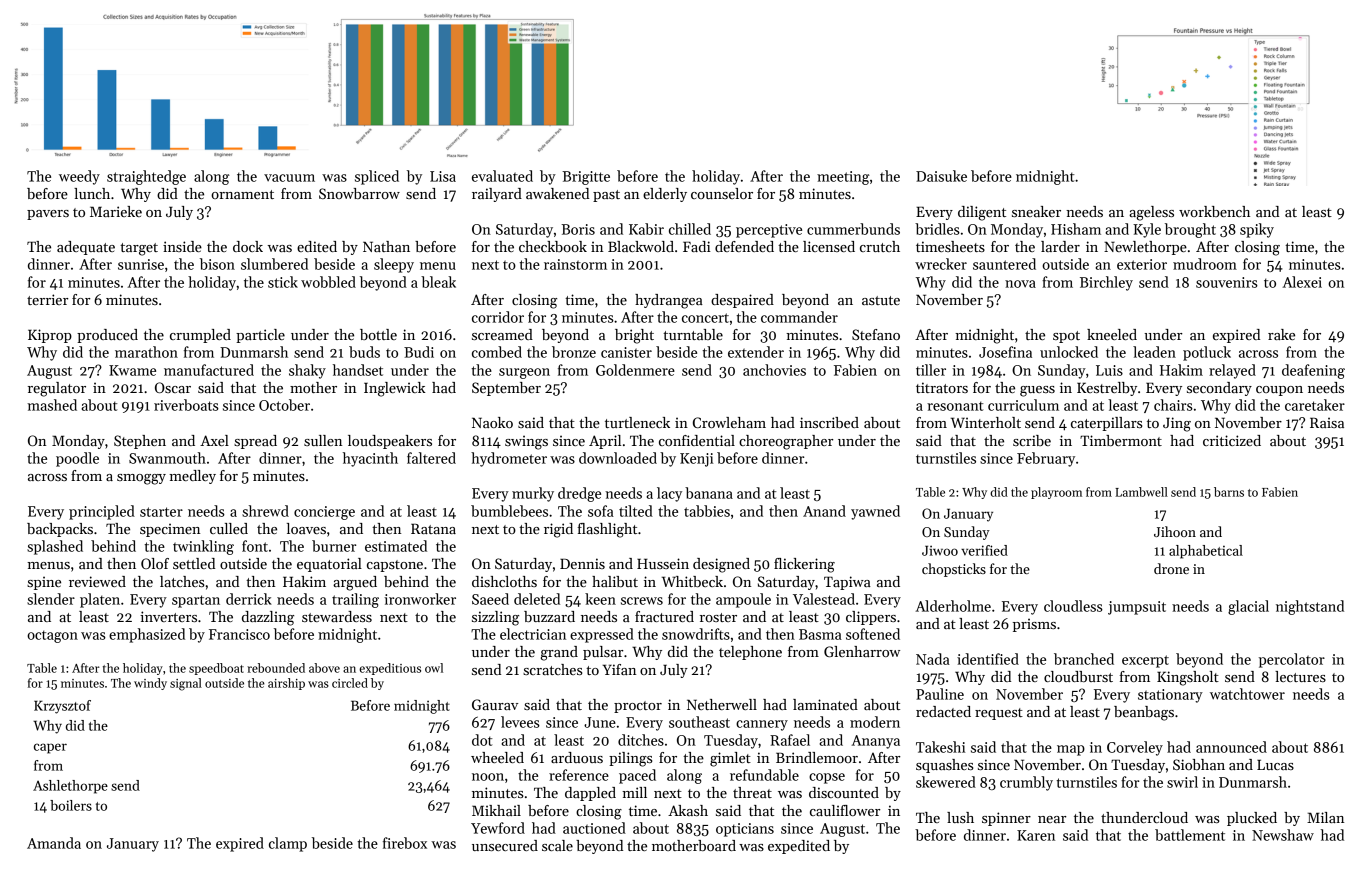 The image size is (1372, 887). What do you see at coordinates (359, 193) in the screenshot?
I see `Snowbarrow` at bounding box center [359, 193].
